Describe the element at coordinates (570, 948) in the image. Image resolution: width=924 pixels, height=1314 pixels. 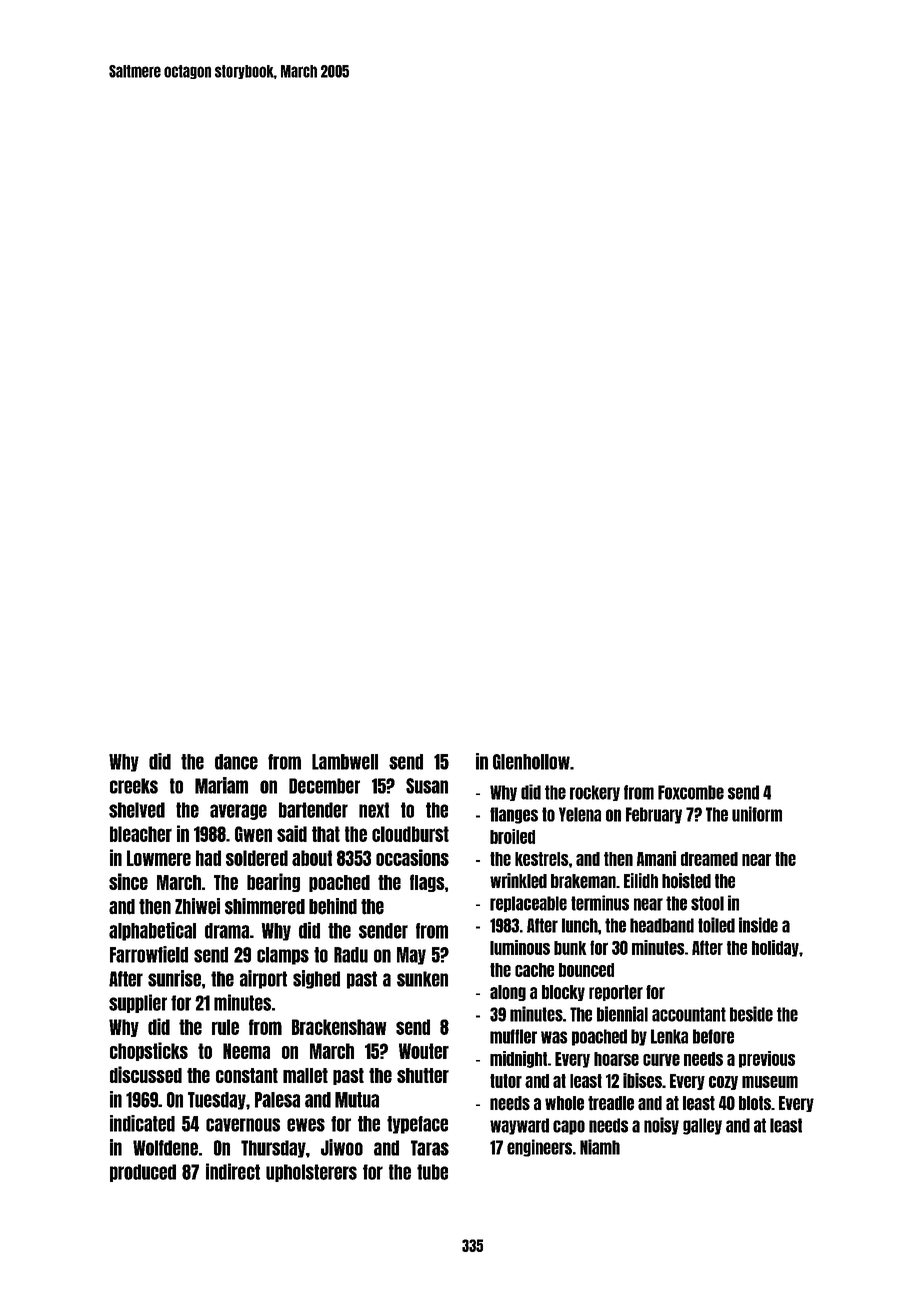
I see `bunk` at that location.
